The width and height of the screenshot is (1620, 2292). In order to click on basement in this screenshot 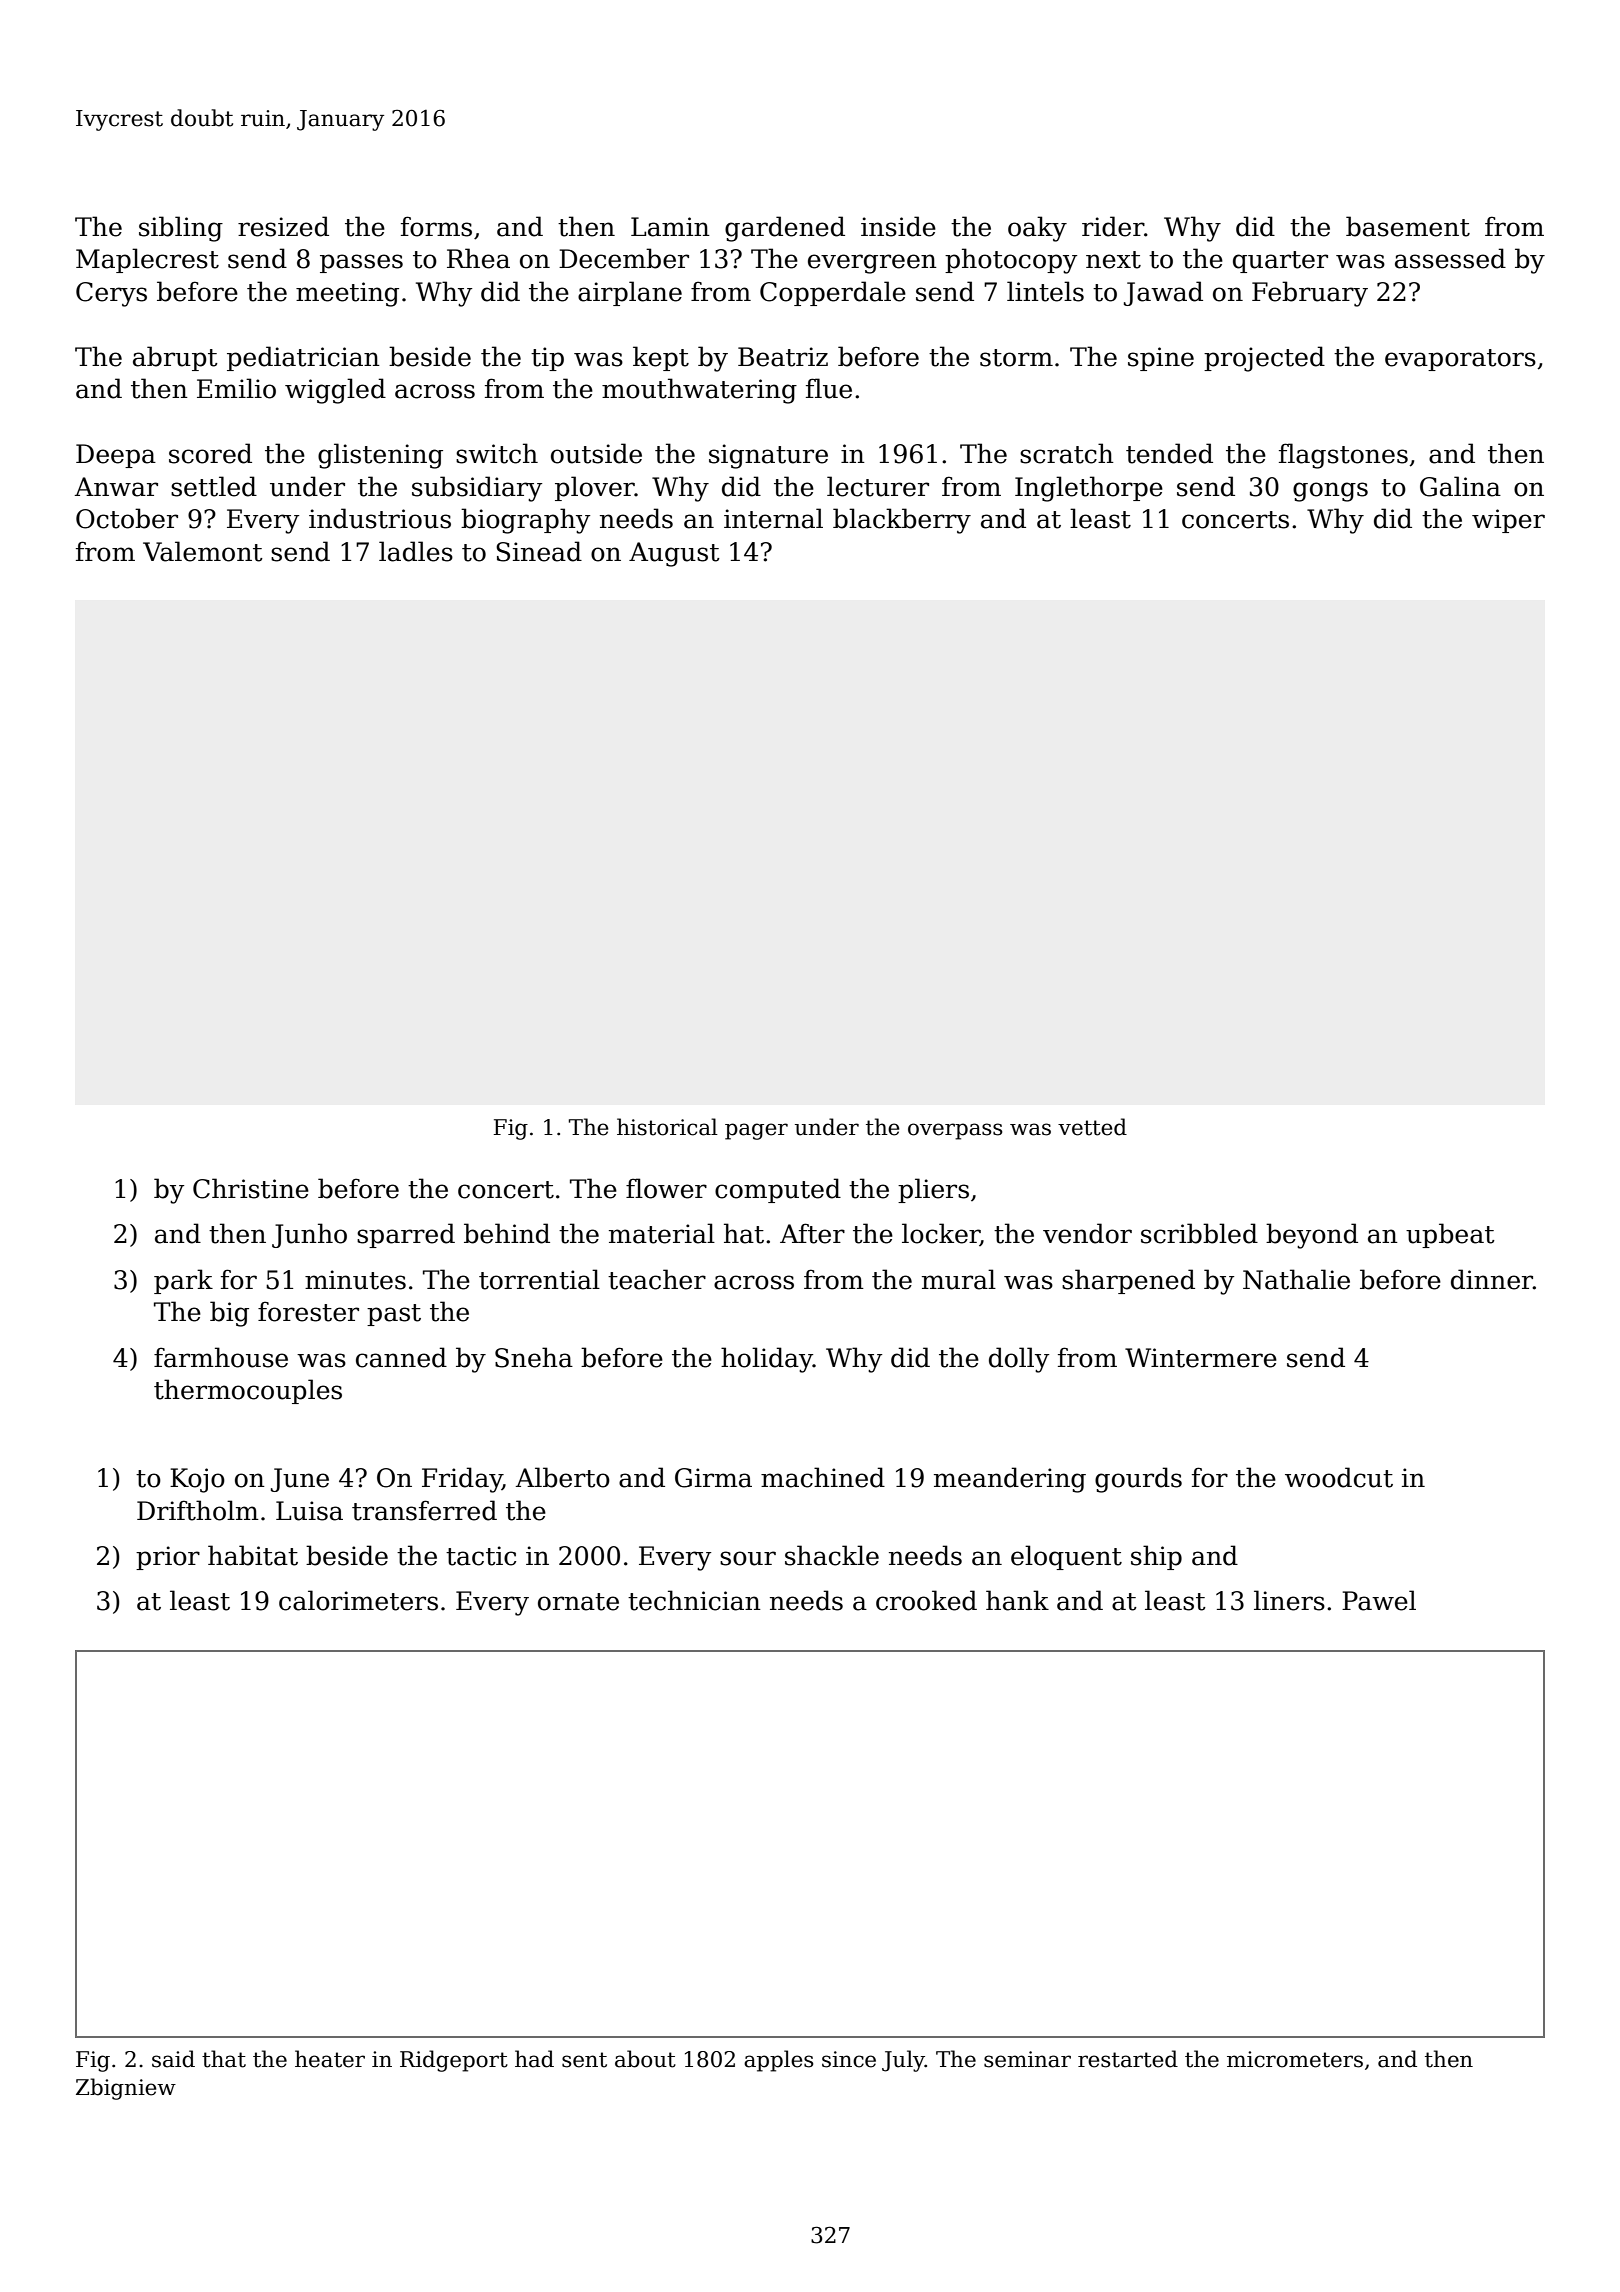, I will do `click(1408, 226)`.
